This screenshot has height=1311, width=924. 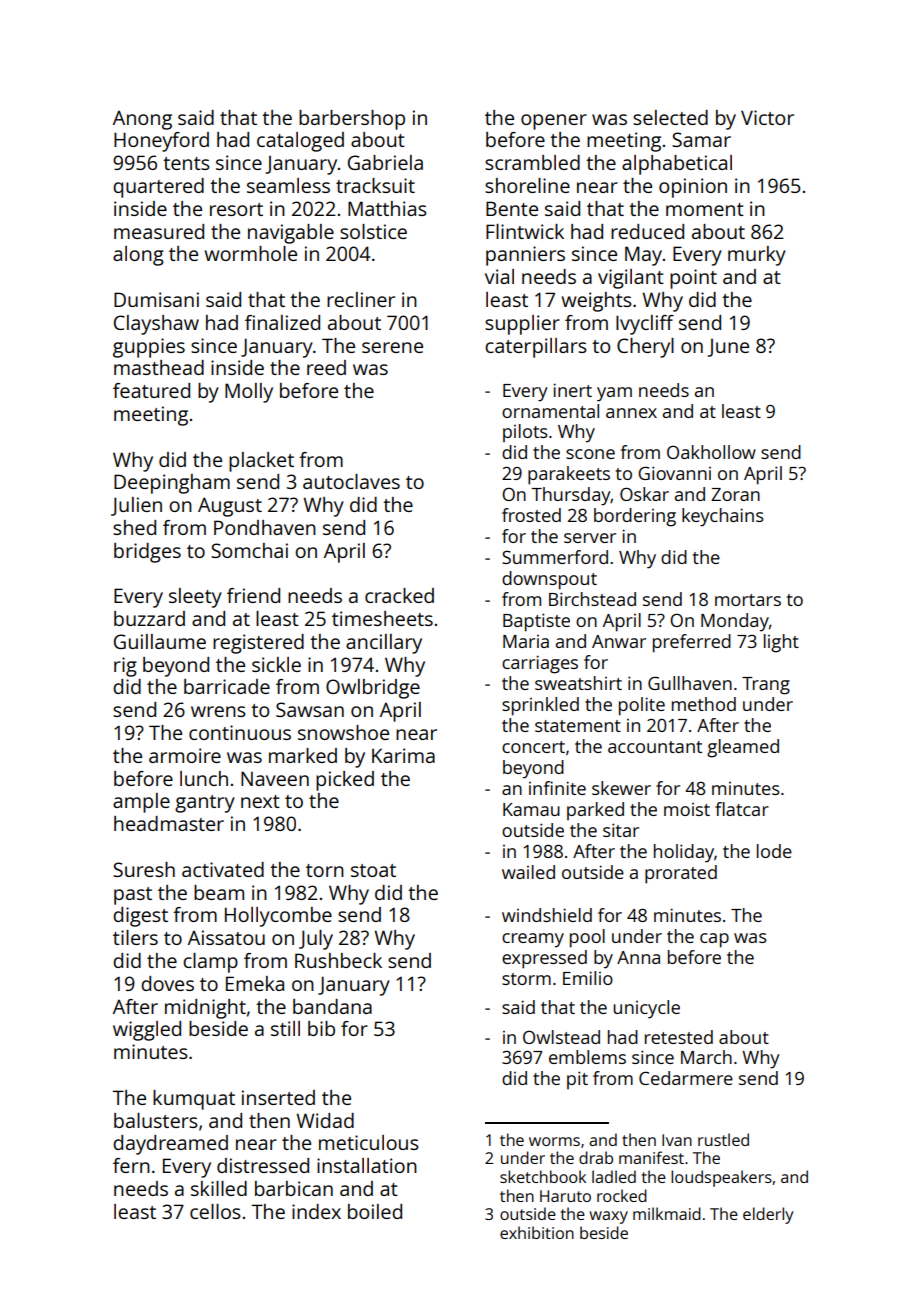 I want to click on flatcar, so click(x=742, y=809).
